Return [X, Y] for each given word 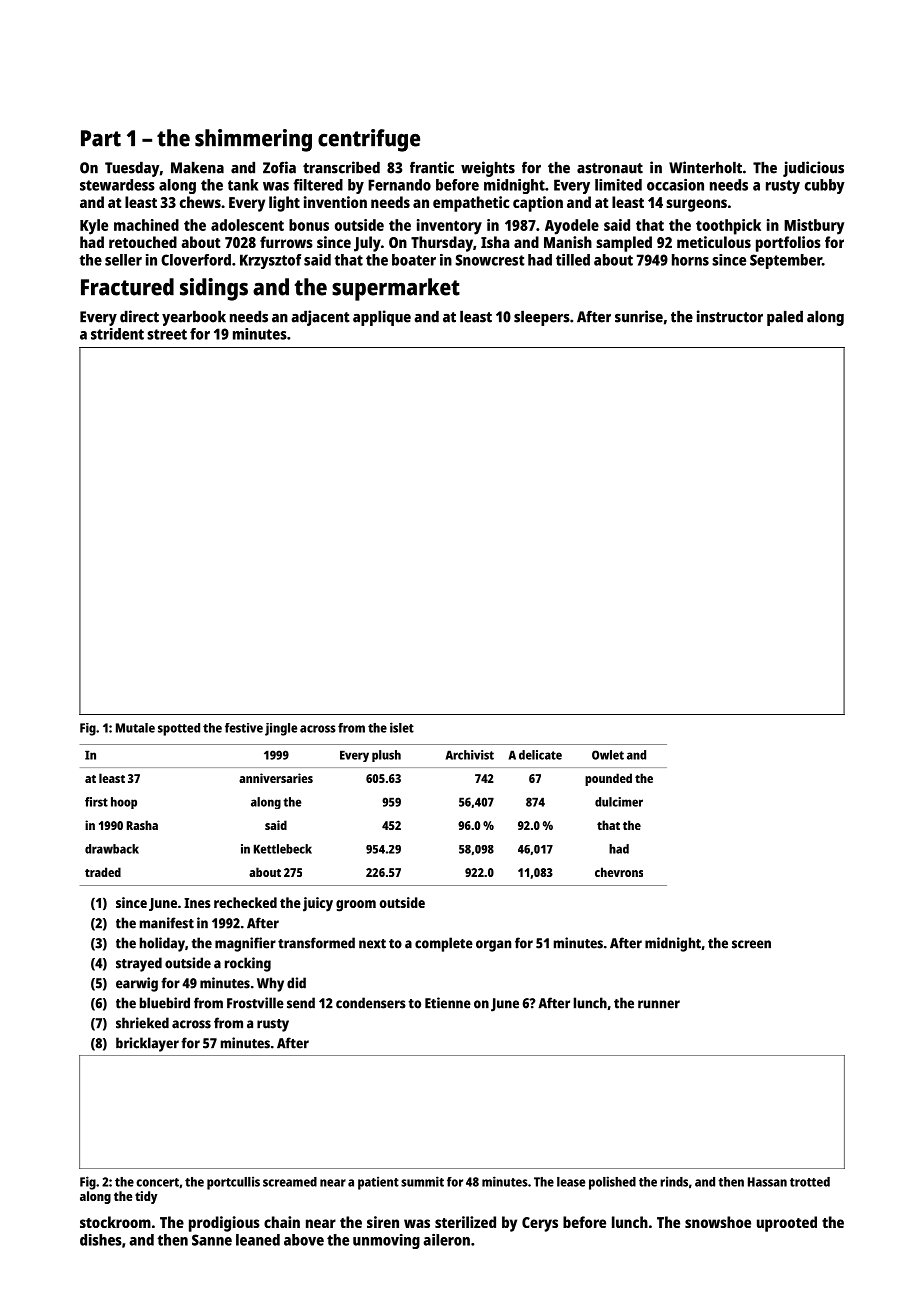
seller [123, 260]
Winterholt [705, 167]
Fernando [399, 185]
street [167, 334]
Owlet [608, 755]
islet [402, 727]
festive [244, 728]
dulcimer [619, 802]
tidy [146, 1197]
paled [785, 318]
